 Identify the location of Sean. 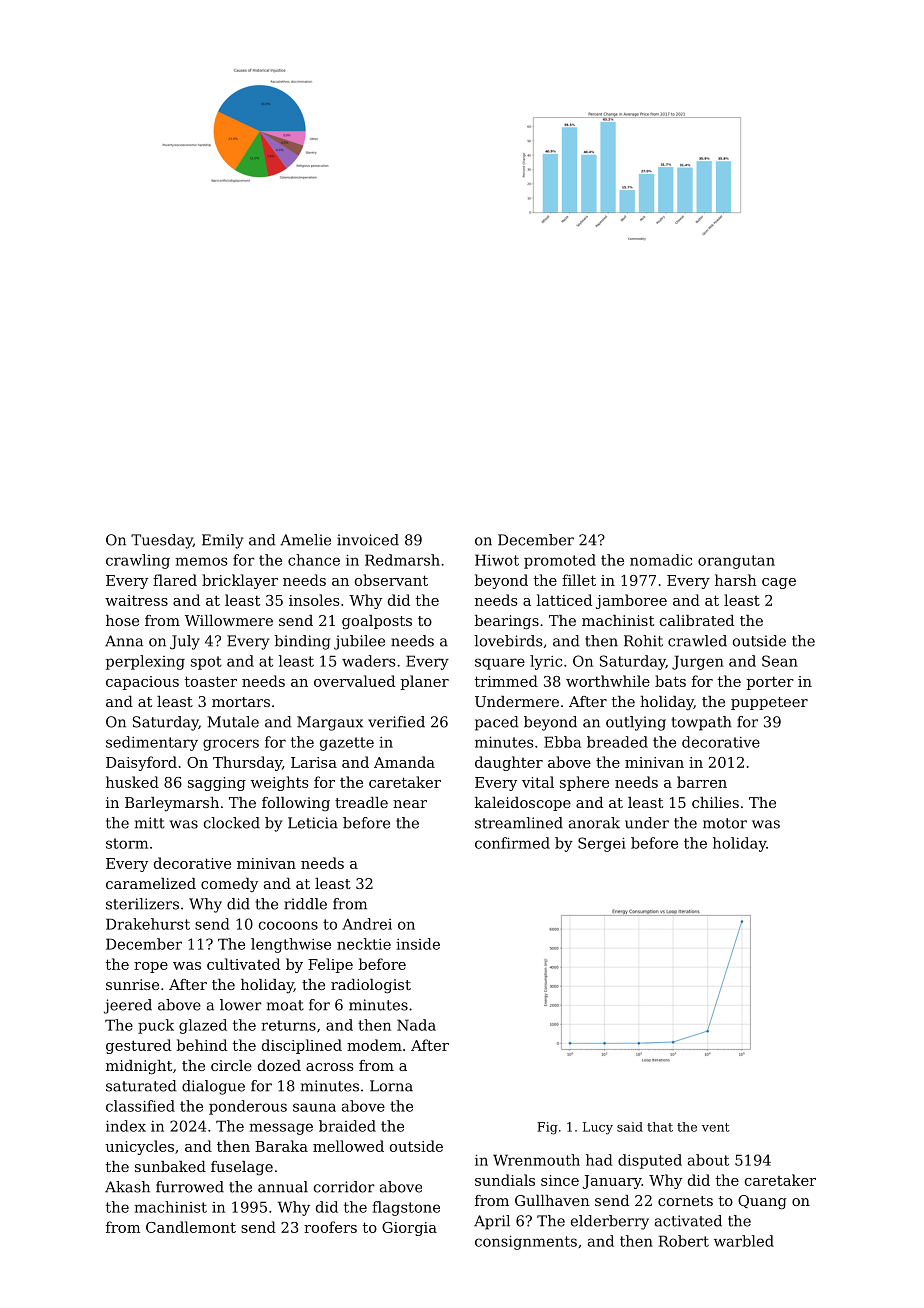
(780, 661).
